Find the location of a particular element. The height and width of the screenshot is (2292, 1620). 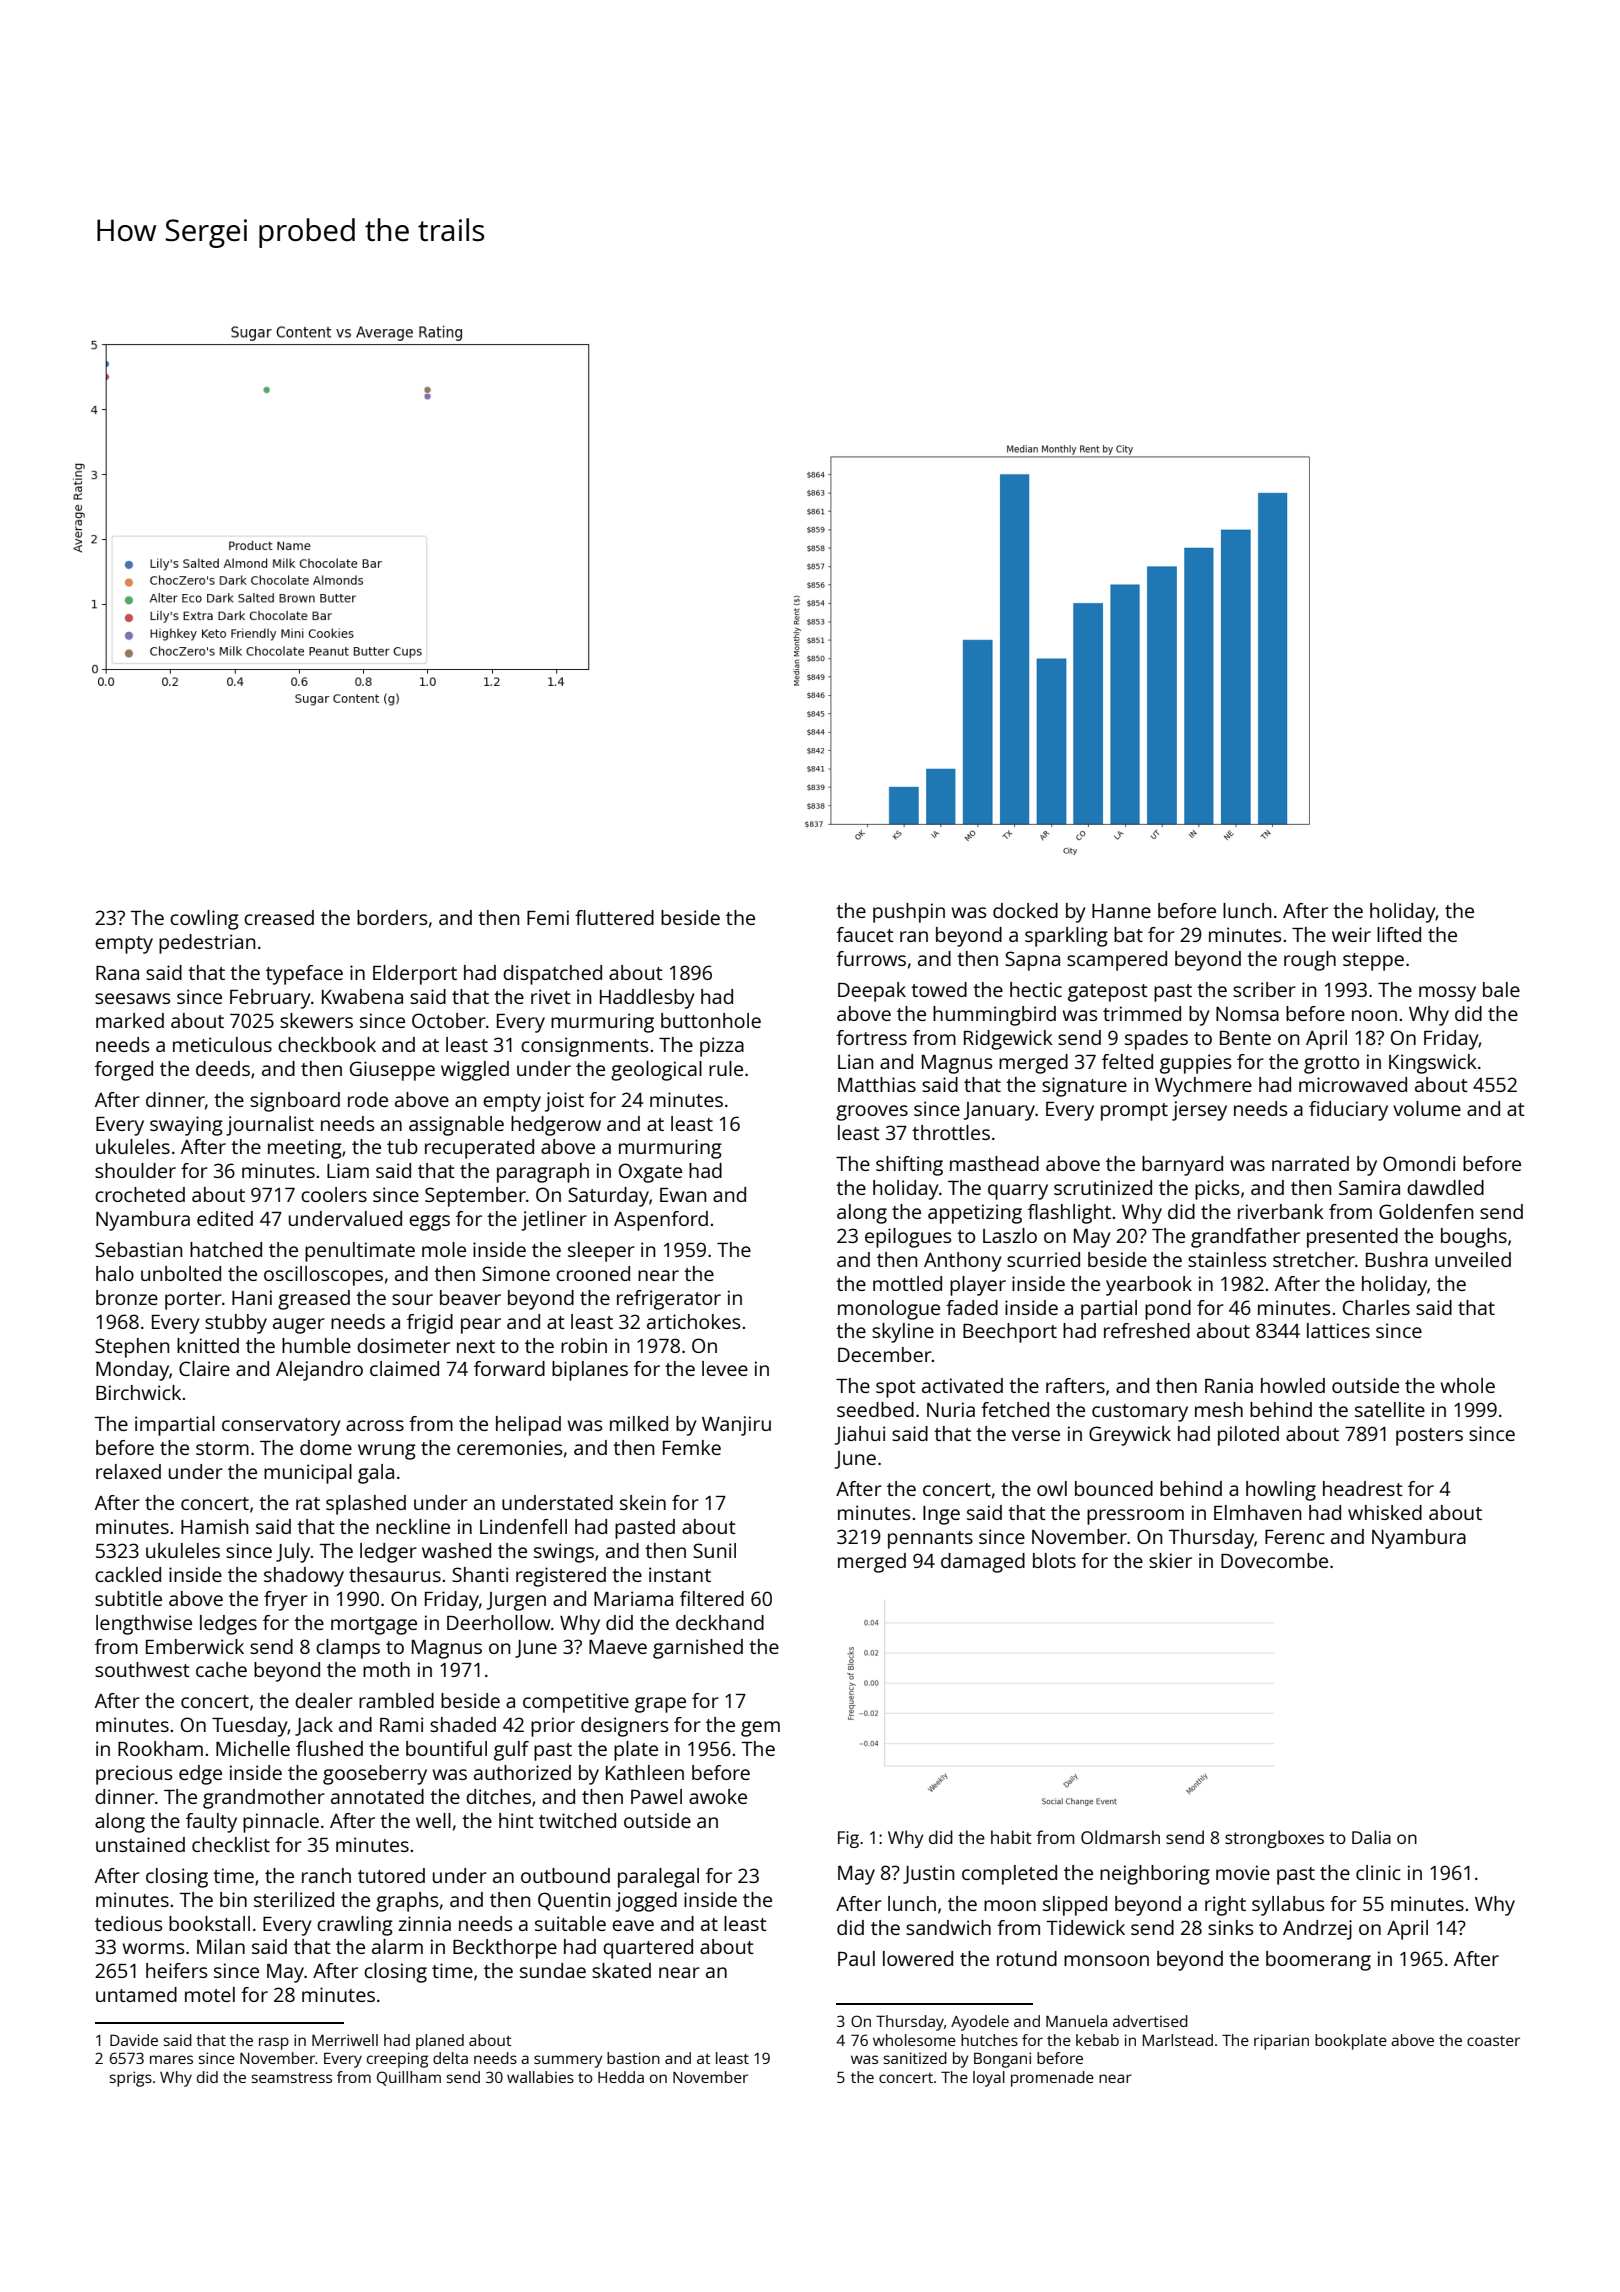

consignments is located at coordinates (584, 1047).
